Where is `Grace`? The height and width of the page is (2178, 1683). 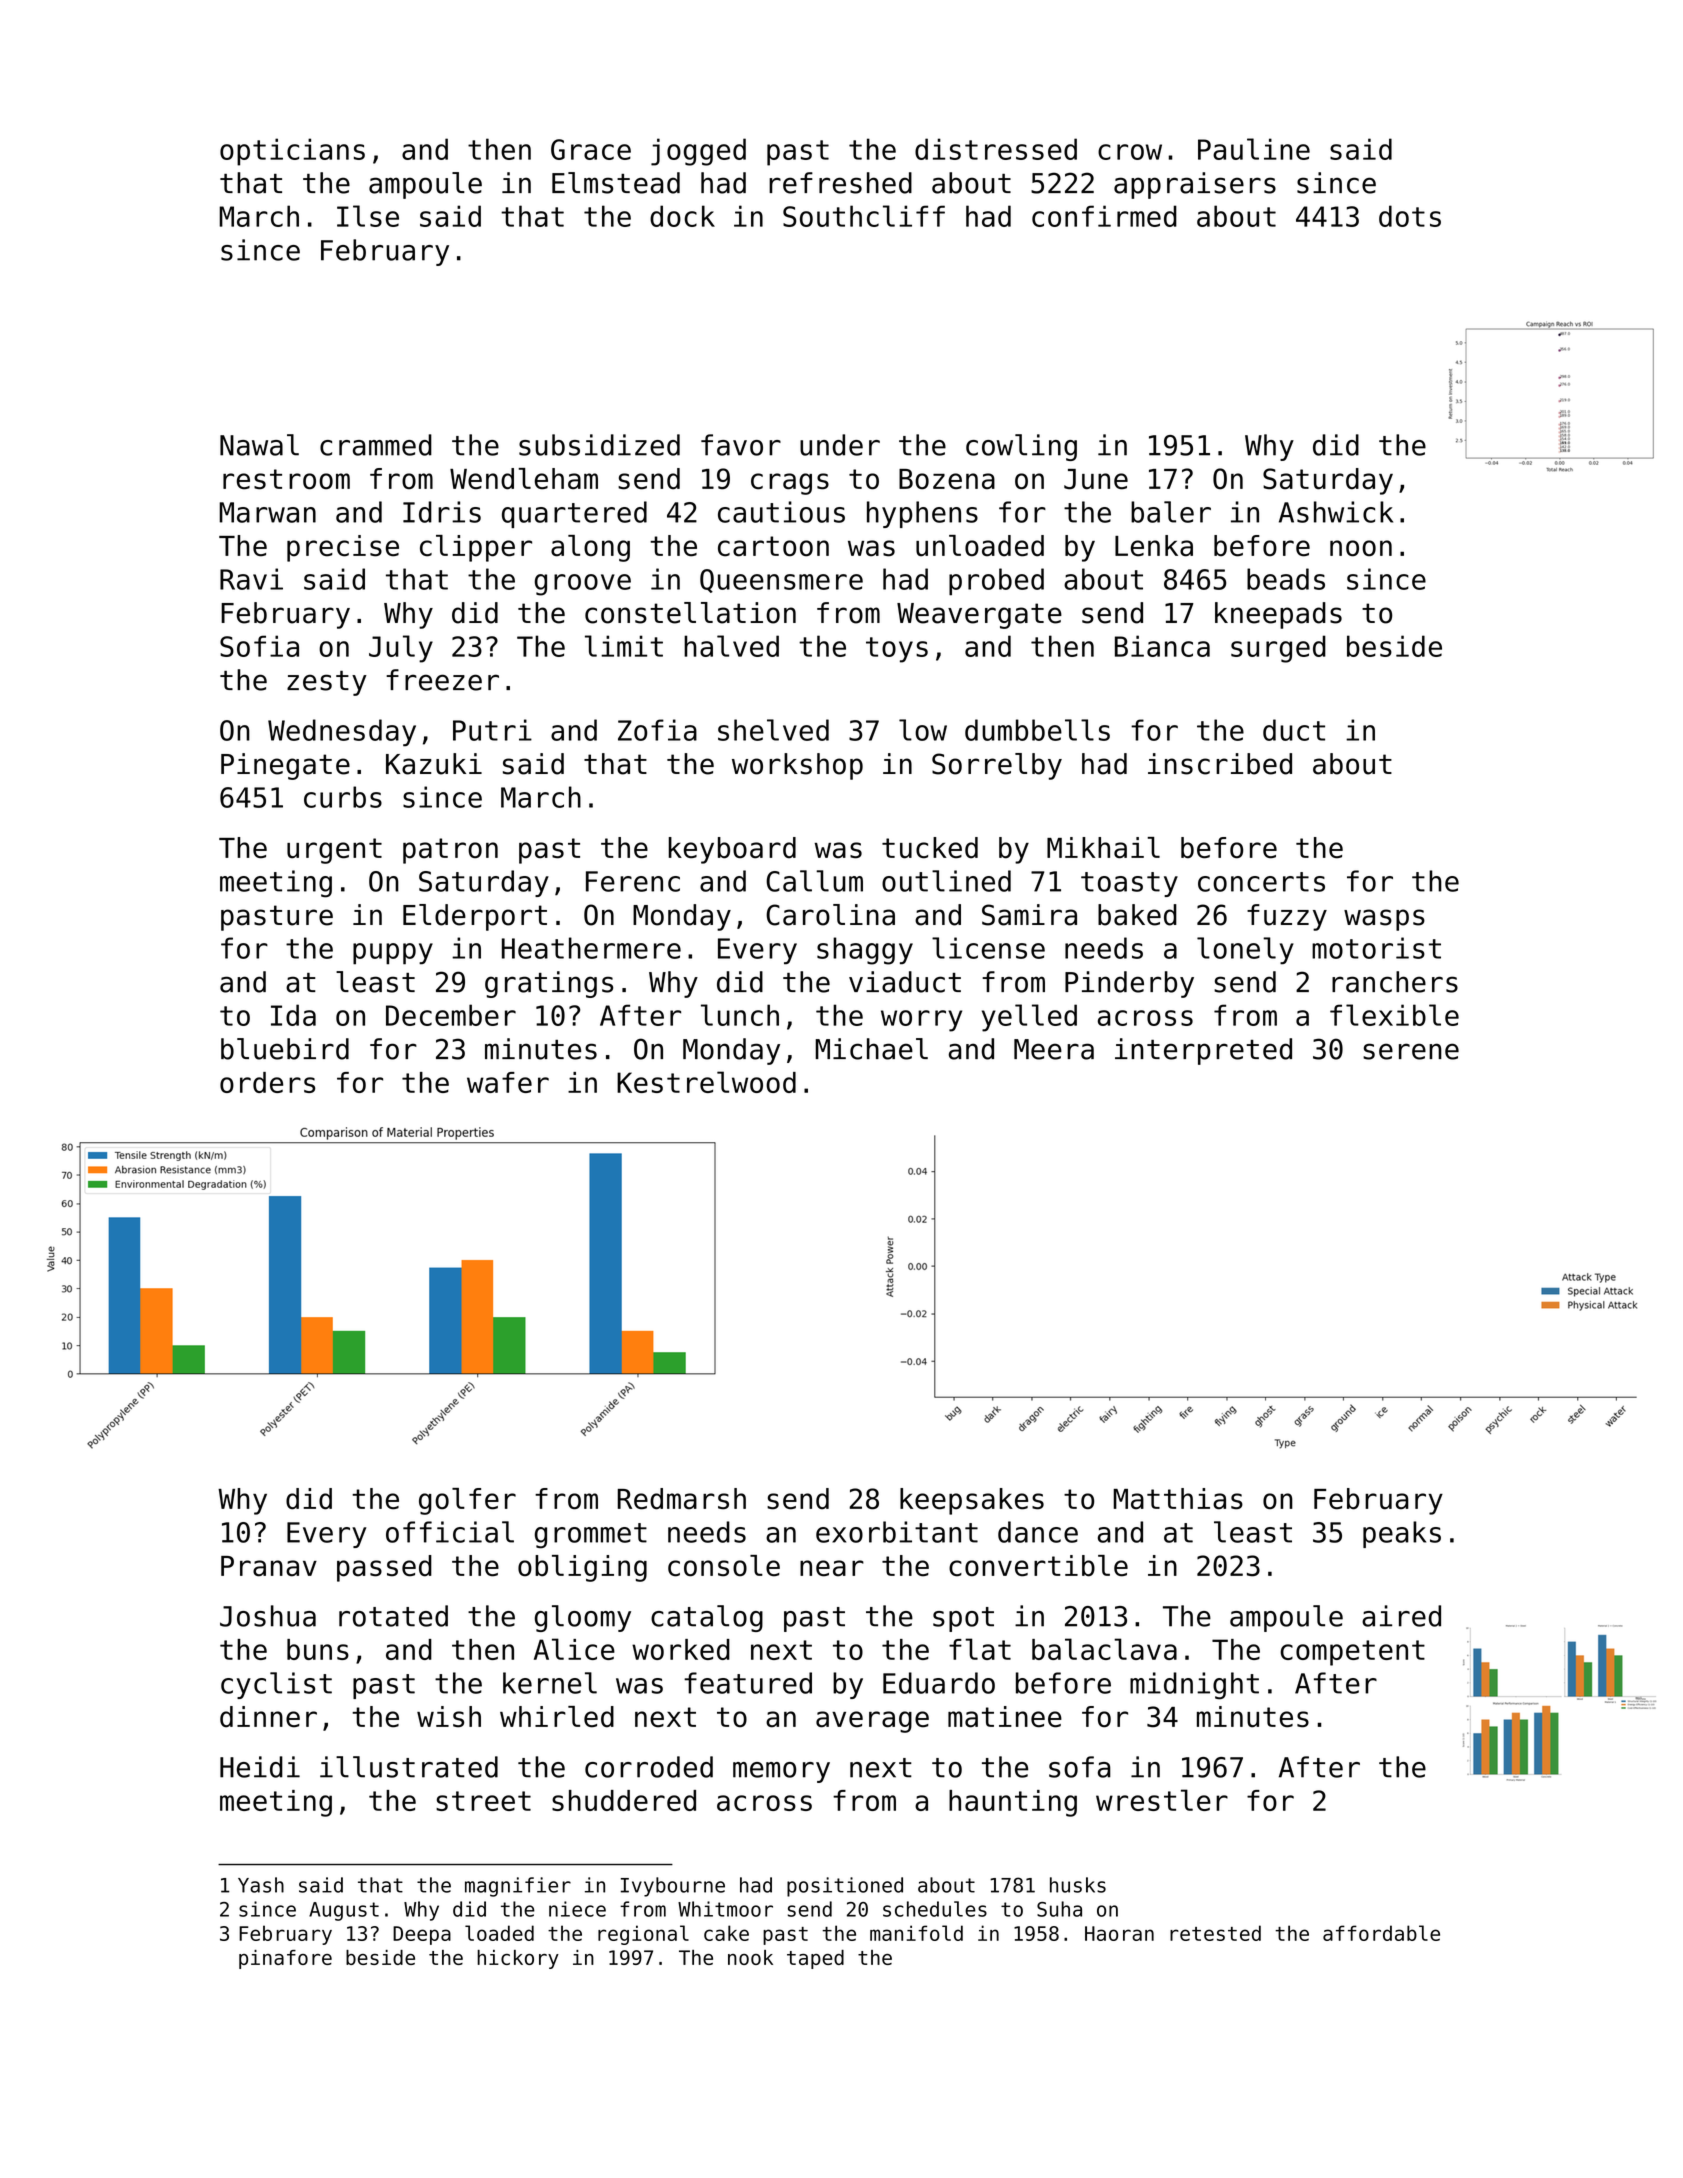 Grace is located at coordinates (591, 149).
